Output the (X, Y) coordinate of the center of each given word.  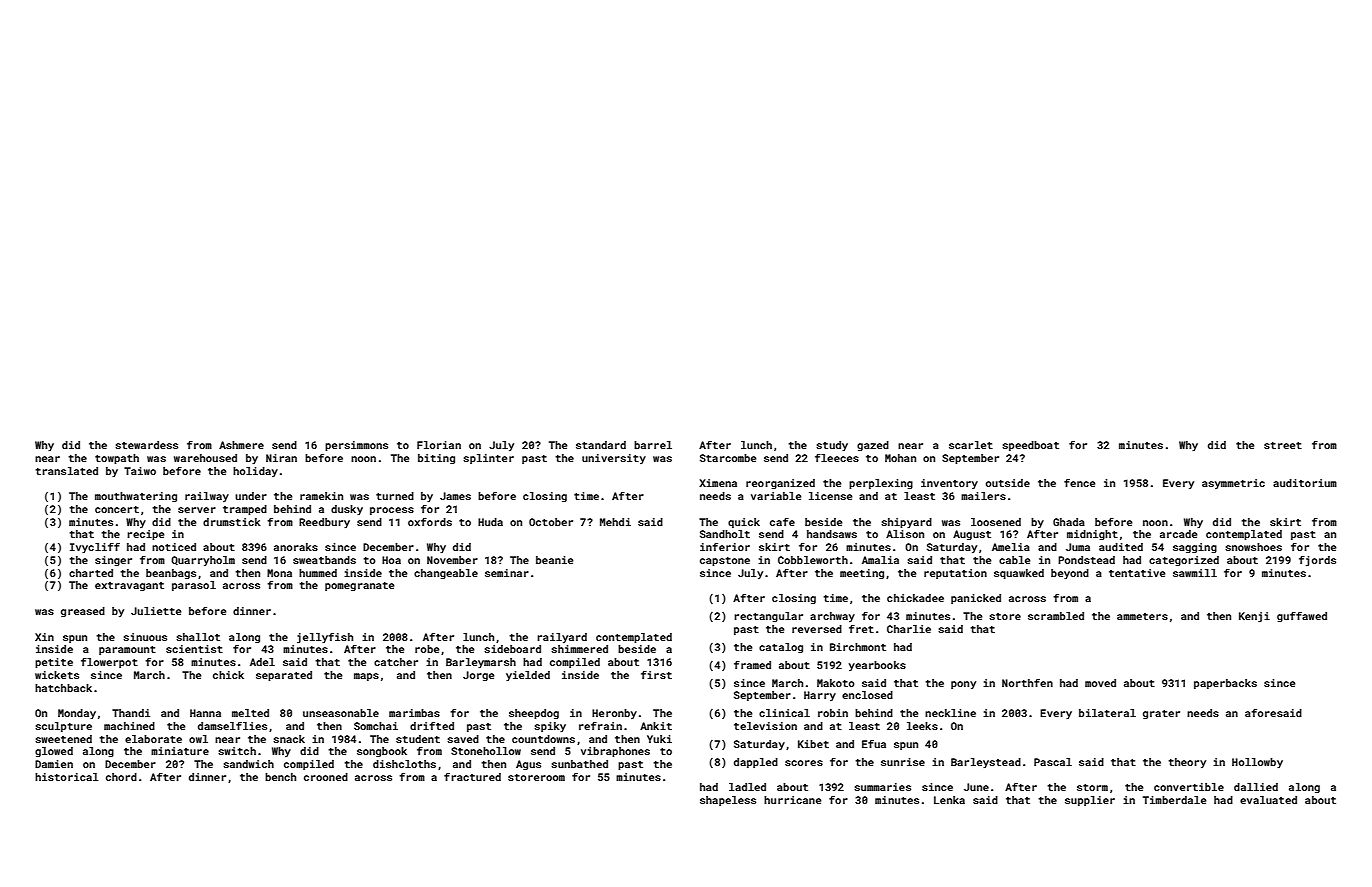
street (1283, 445)
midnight (1092, 535)
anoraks (296, 547)
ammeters (1142, 616)
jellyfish (325, 638)
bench (280, 777)
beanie (554, 560)
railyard (562, 638)
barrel (653, 445)
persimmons (356, 446)
